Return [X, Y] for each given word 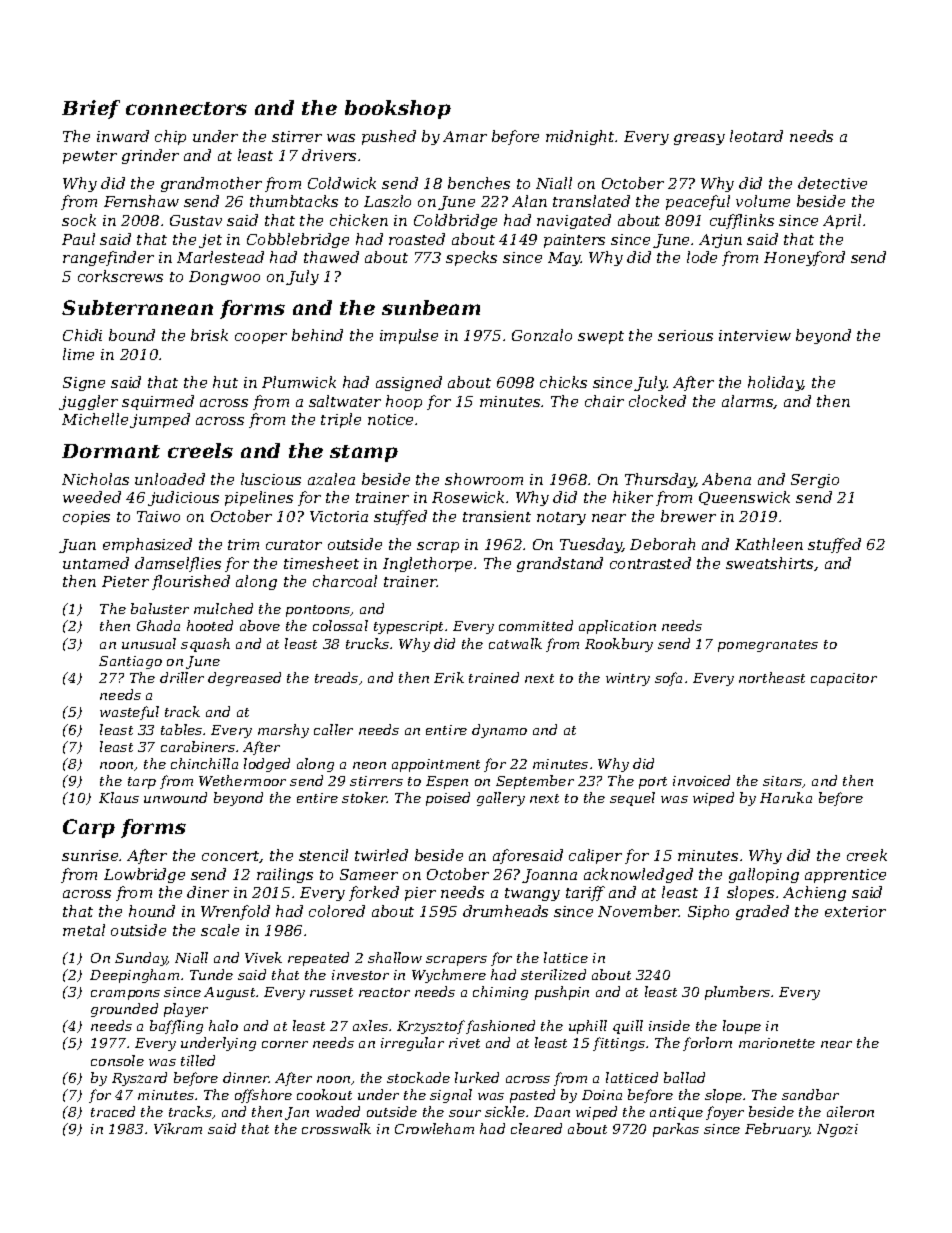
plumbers [737, 993]
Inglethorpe [427, 564]
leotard [756, 136]
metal [84, 930]
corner [285, 1044]
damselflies [178, 564]
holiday [775, 383]
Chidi [82, 335]
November [638, 911]
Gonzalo [542, 335]
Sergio [815, 481]
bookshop [398, 109]
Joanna [549, 876]
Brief [91, 109]
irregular [412, 1044]
